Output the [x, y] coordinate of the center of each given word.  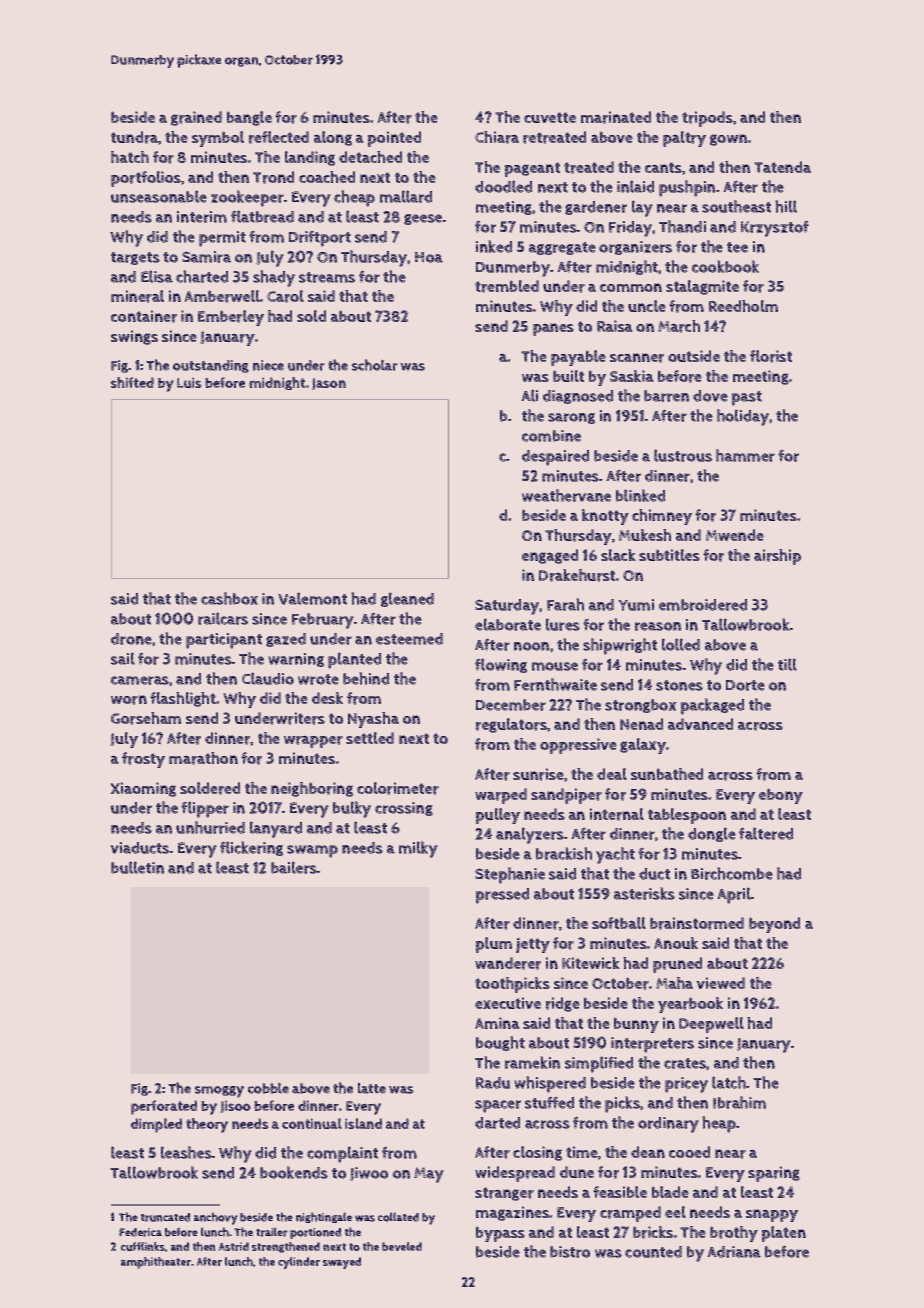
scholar [375, 365]
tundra [135, 138]
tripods [707, 119]
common [631, 287]
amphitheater [156, 1263]
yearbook [690, 1005]
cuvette [550, 117]
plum [494, 945]
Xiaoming [143, 789]
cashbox [229, 598]
